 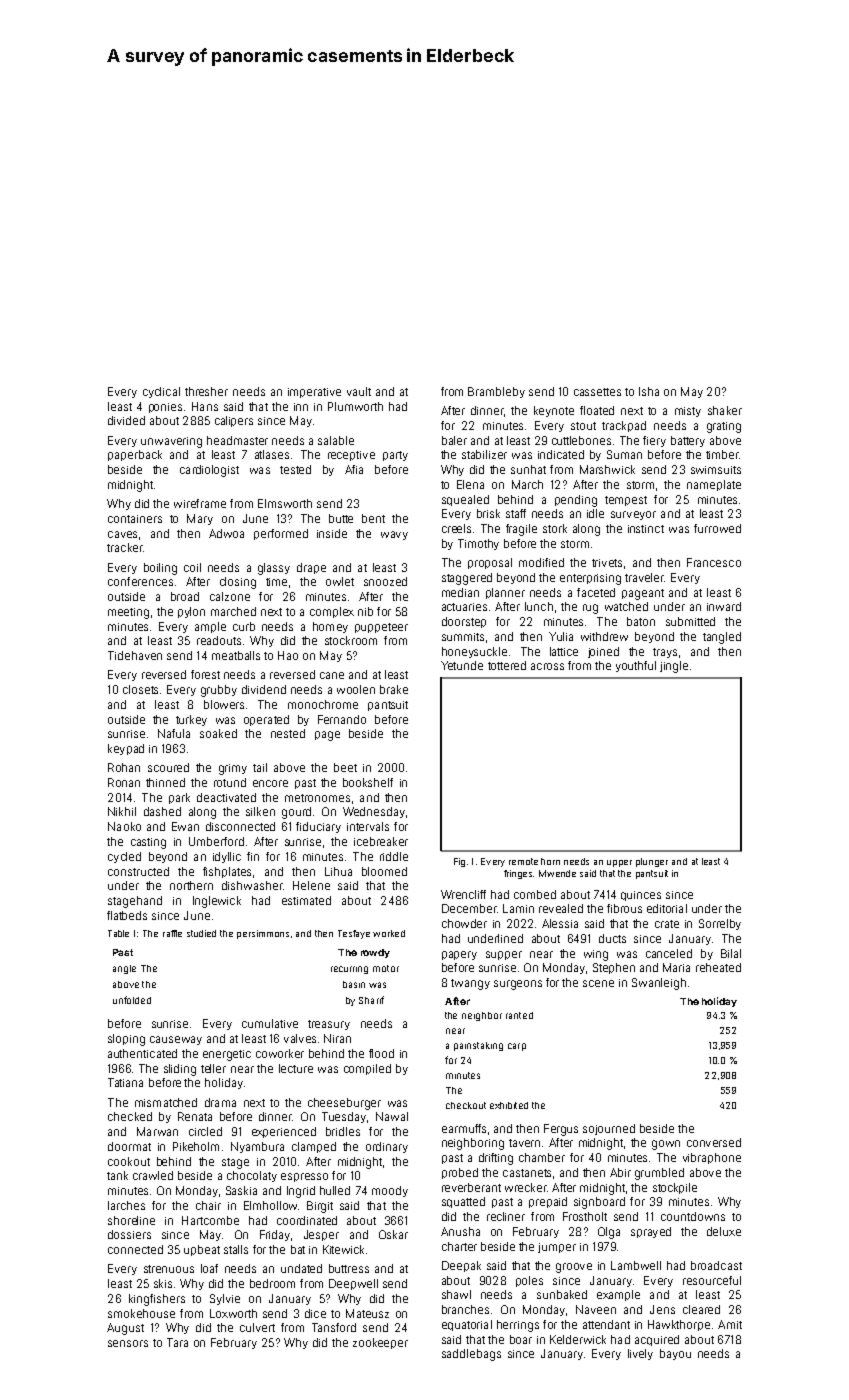 I want to click on countdowns, so click(x=693, y=1216).
